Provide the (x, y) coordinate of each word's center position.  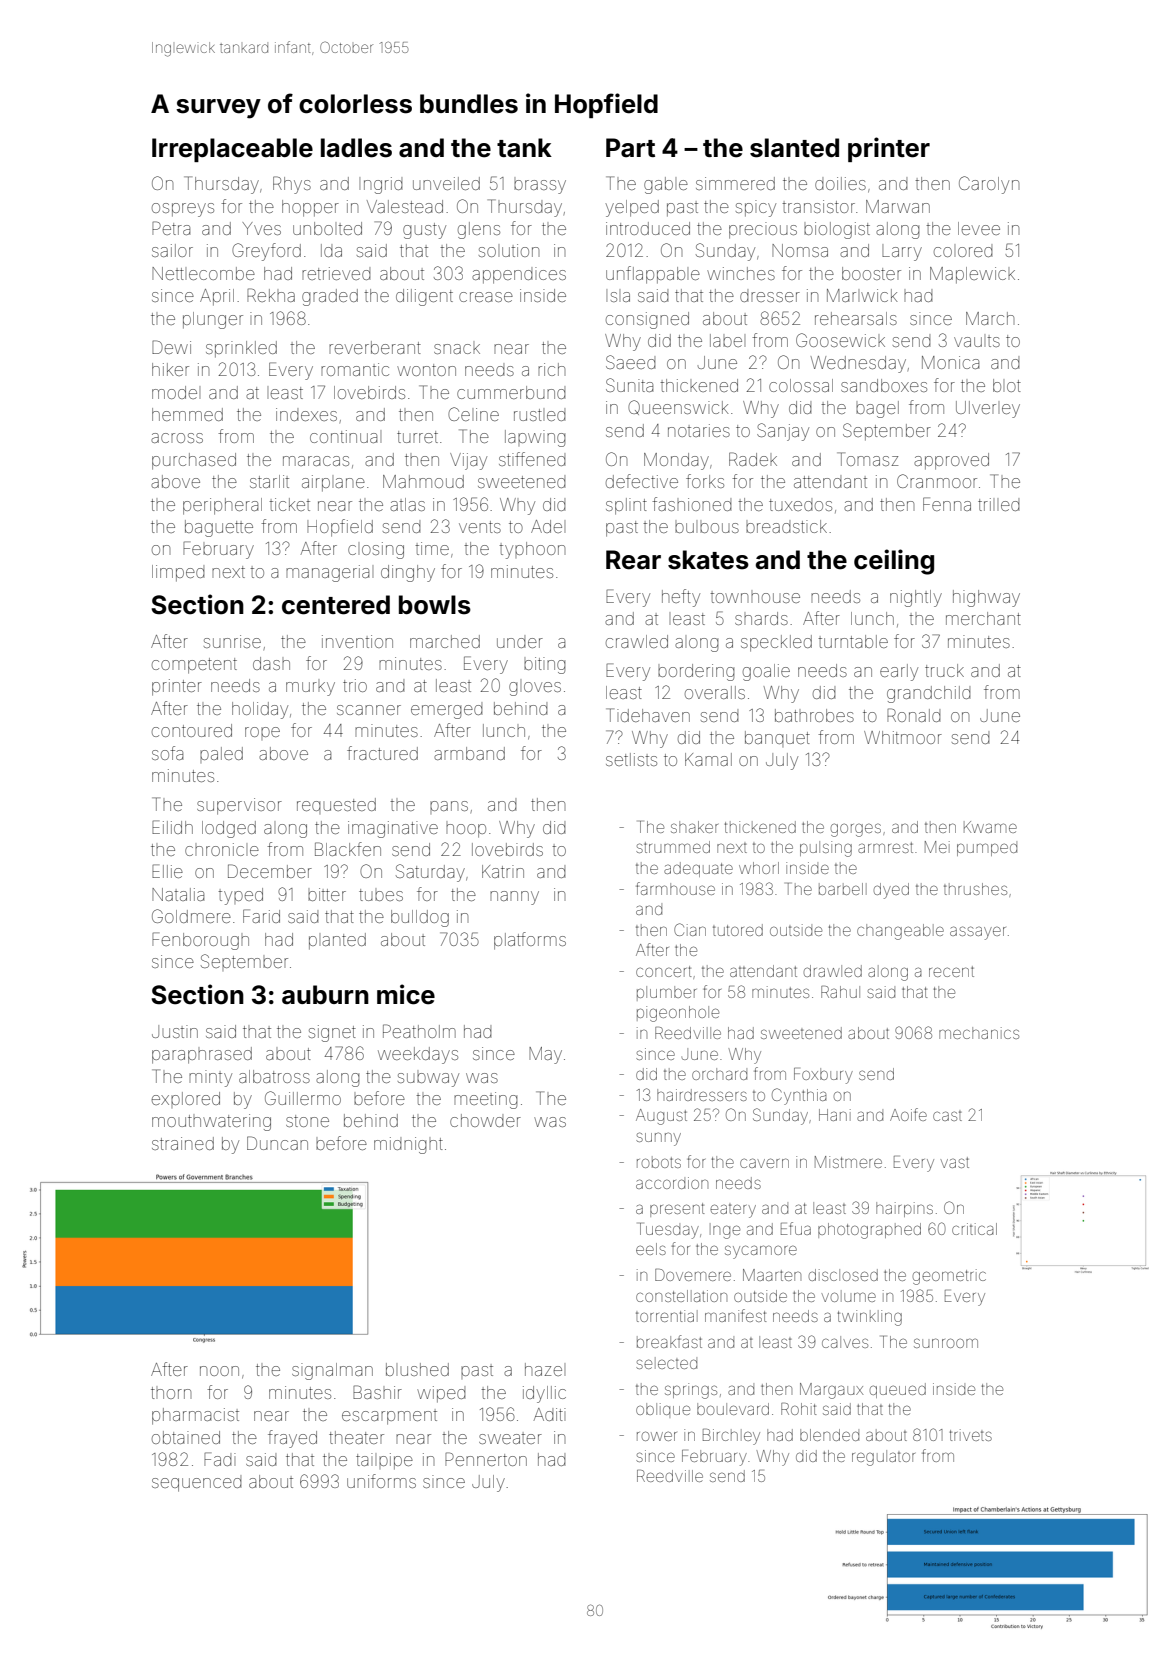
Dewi (171, 347)
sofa (167, 753)
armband (469, 753)
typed (240, 896)
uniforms (381, 1481)
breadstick (786, 526)
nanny (514, 898)
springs (691, 1391)
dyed (891, 891)
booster (871, 273)
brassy (540, 187)
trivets (971, 1435)
